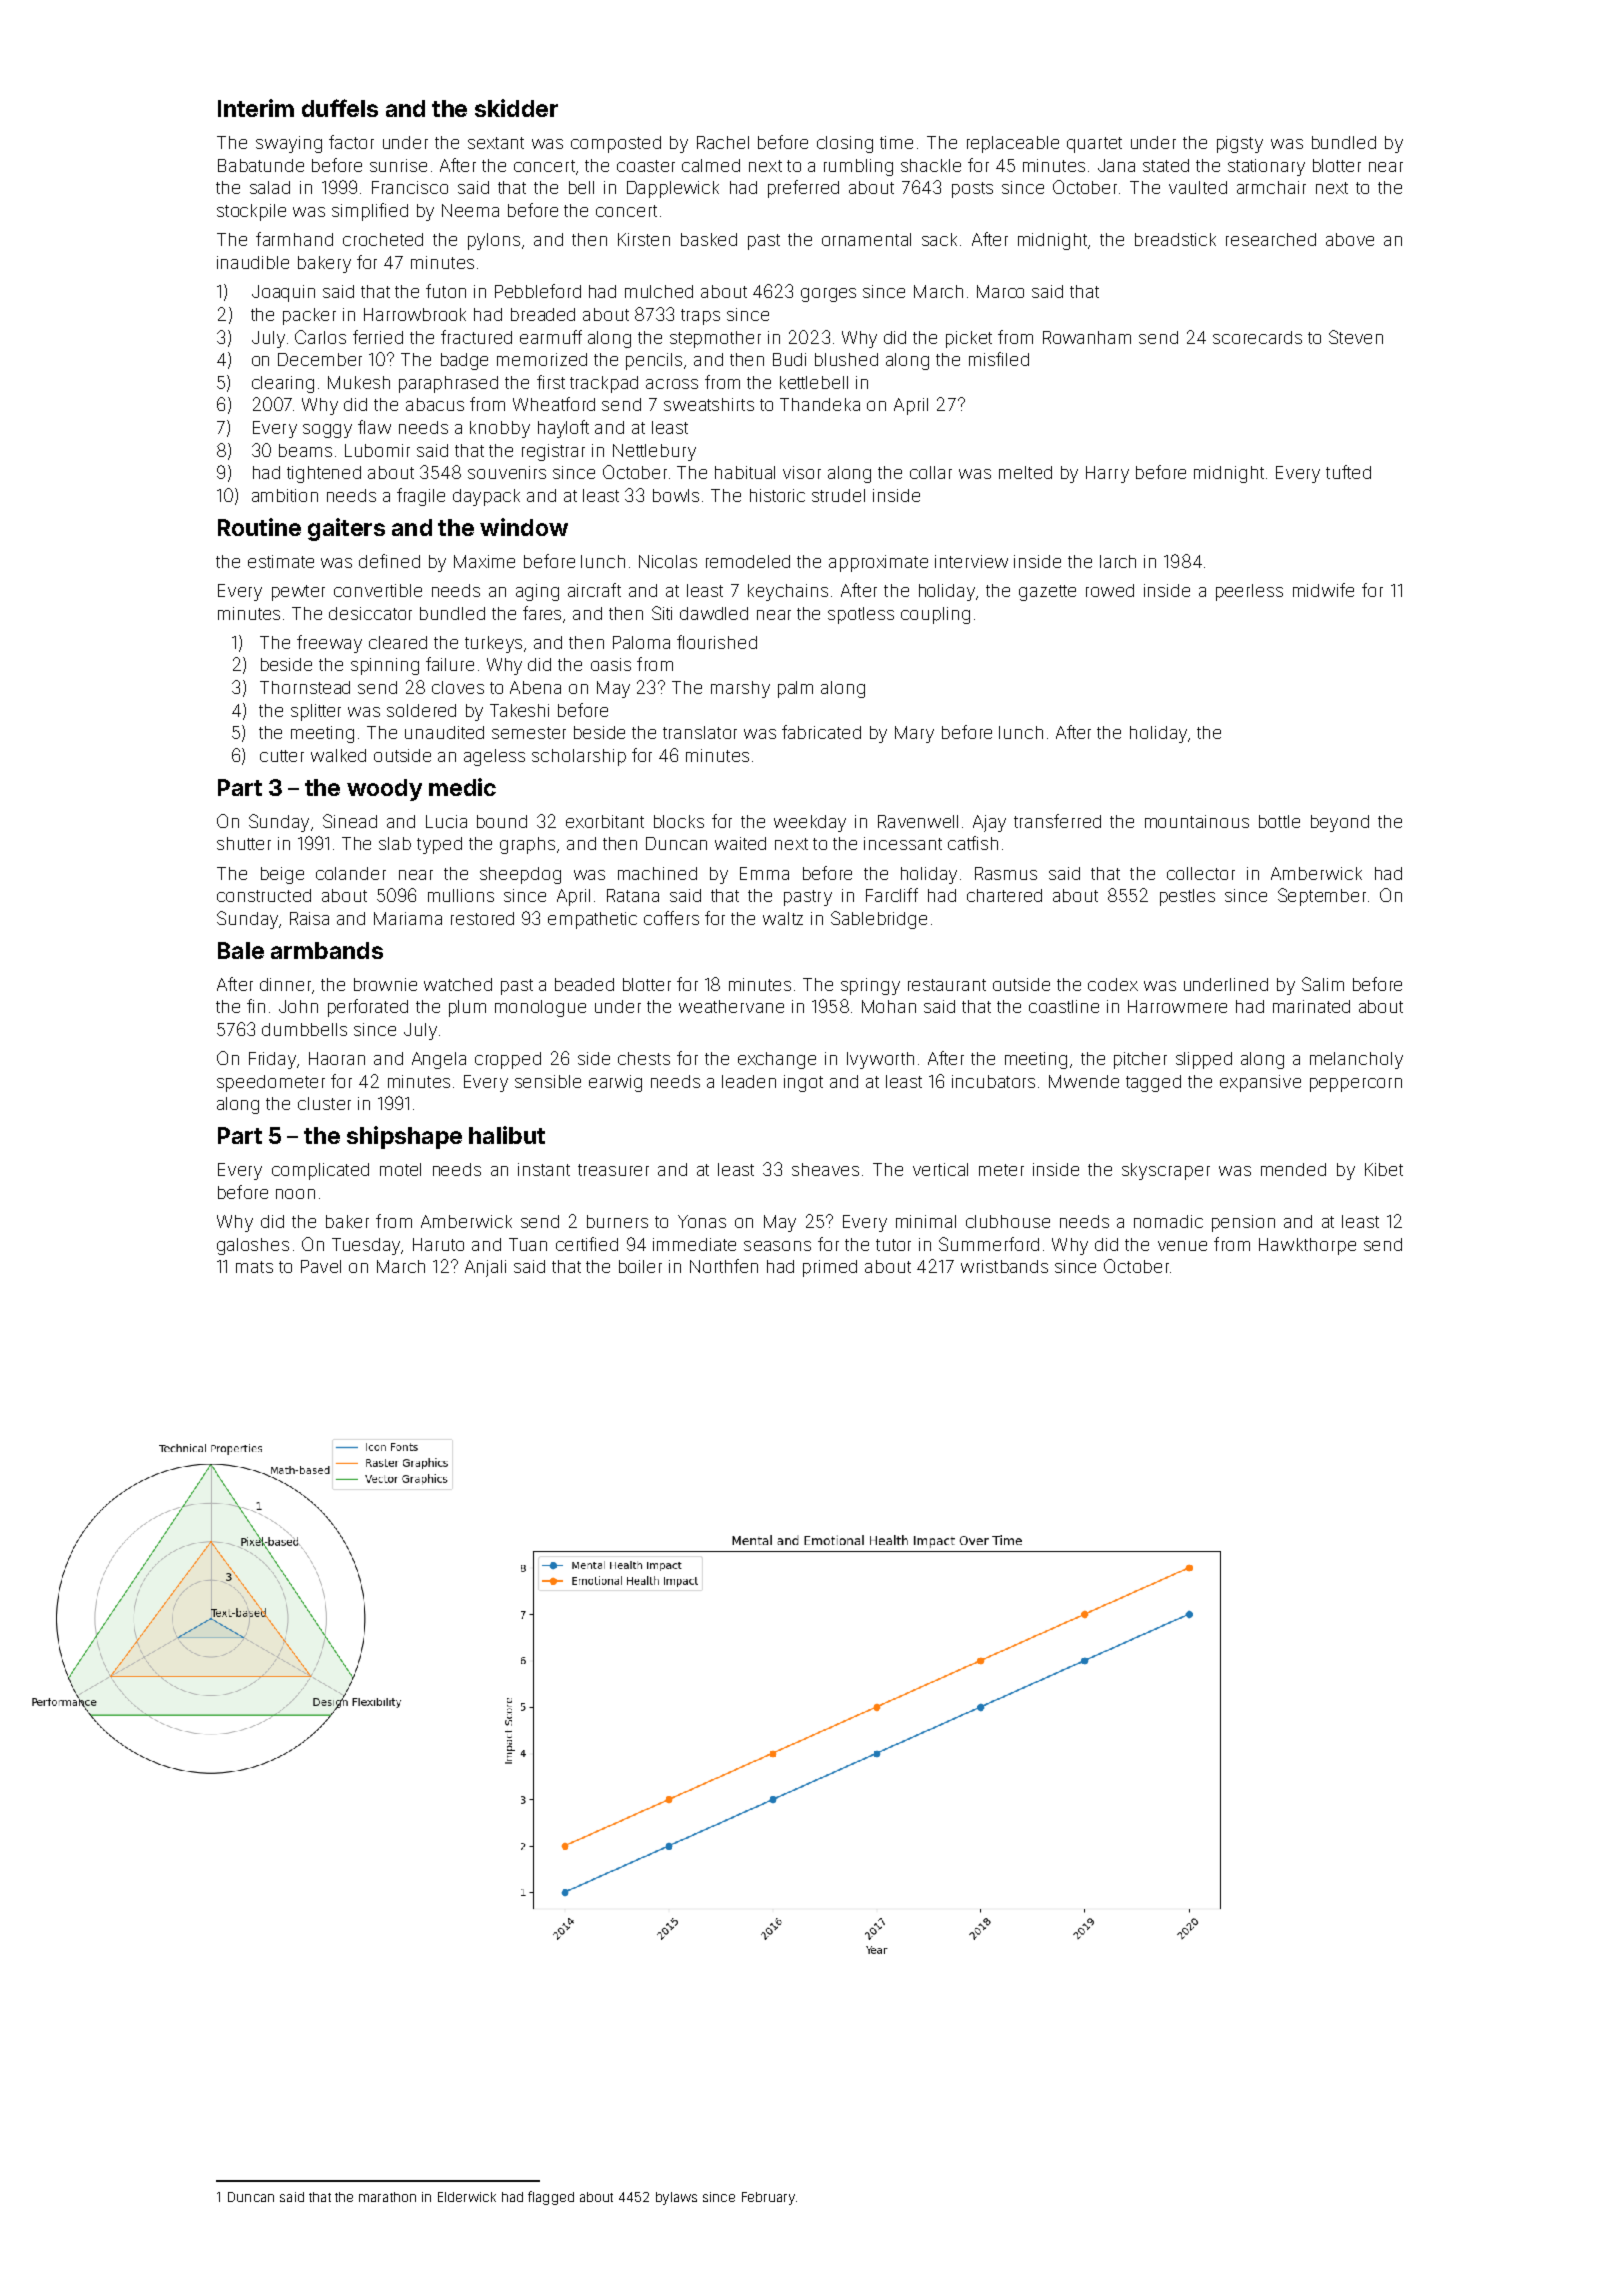  Describe the element at coordinates (715, 339) in the screenshot. I see `stepmother` at that location.
